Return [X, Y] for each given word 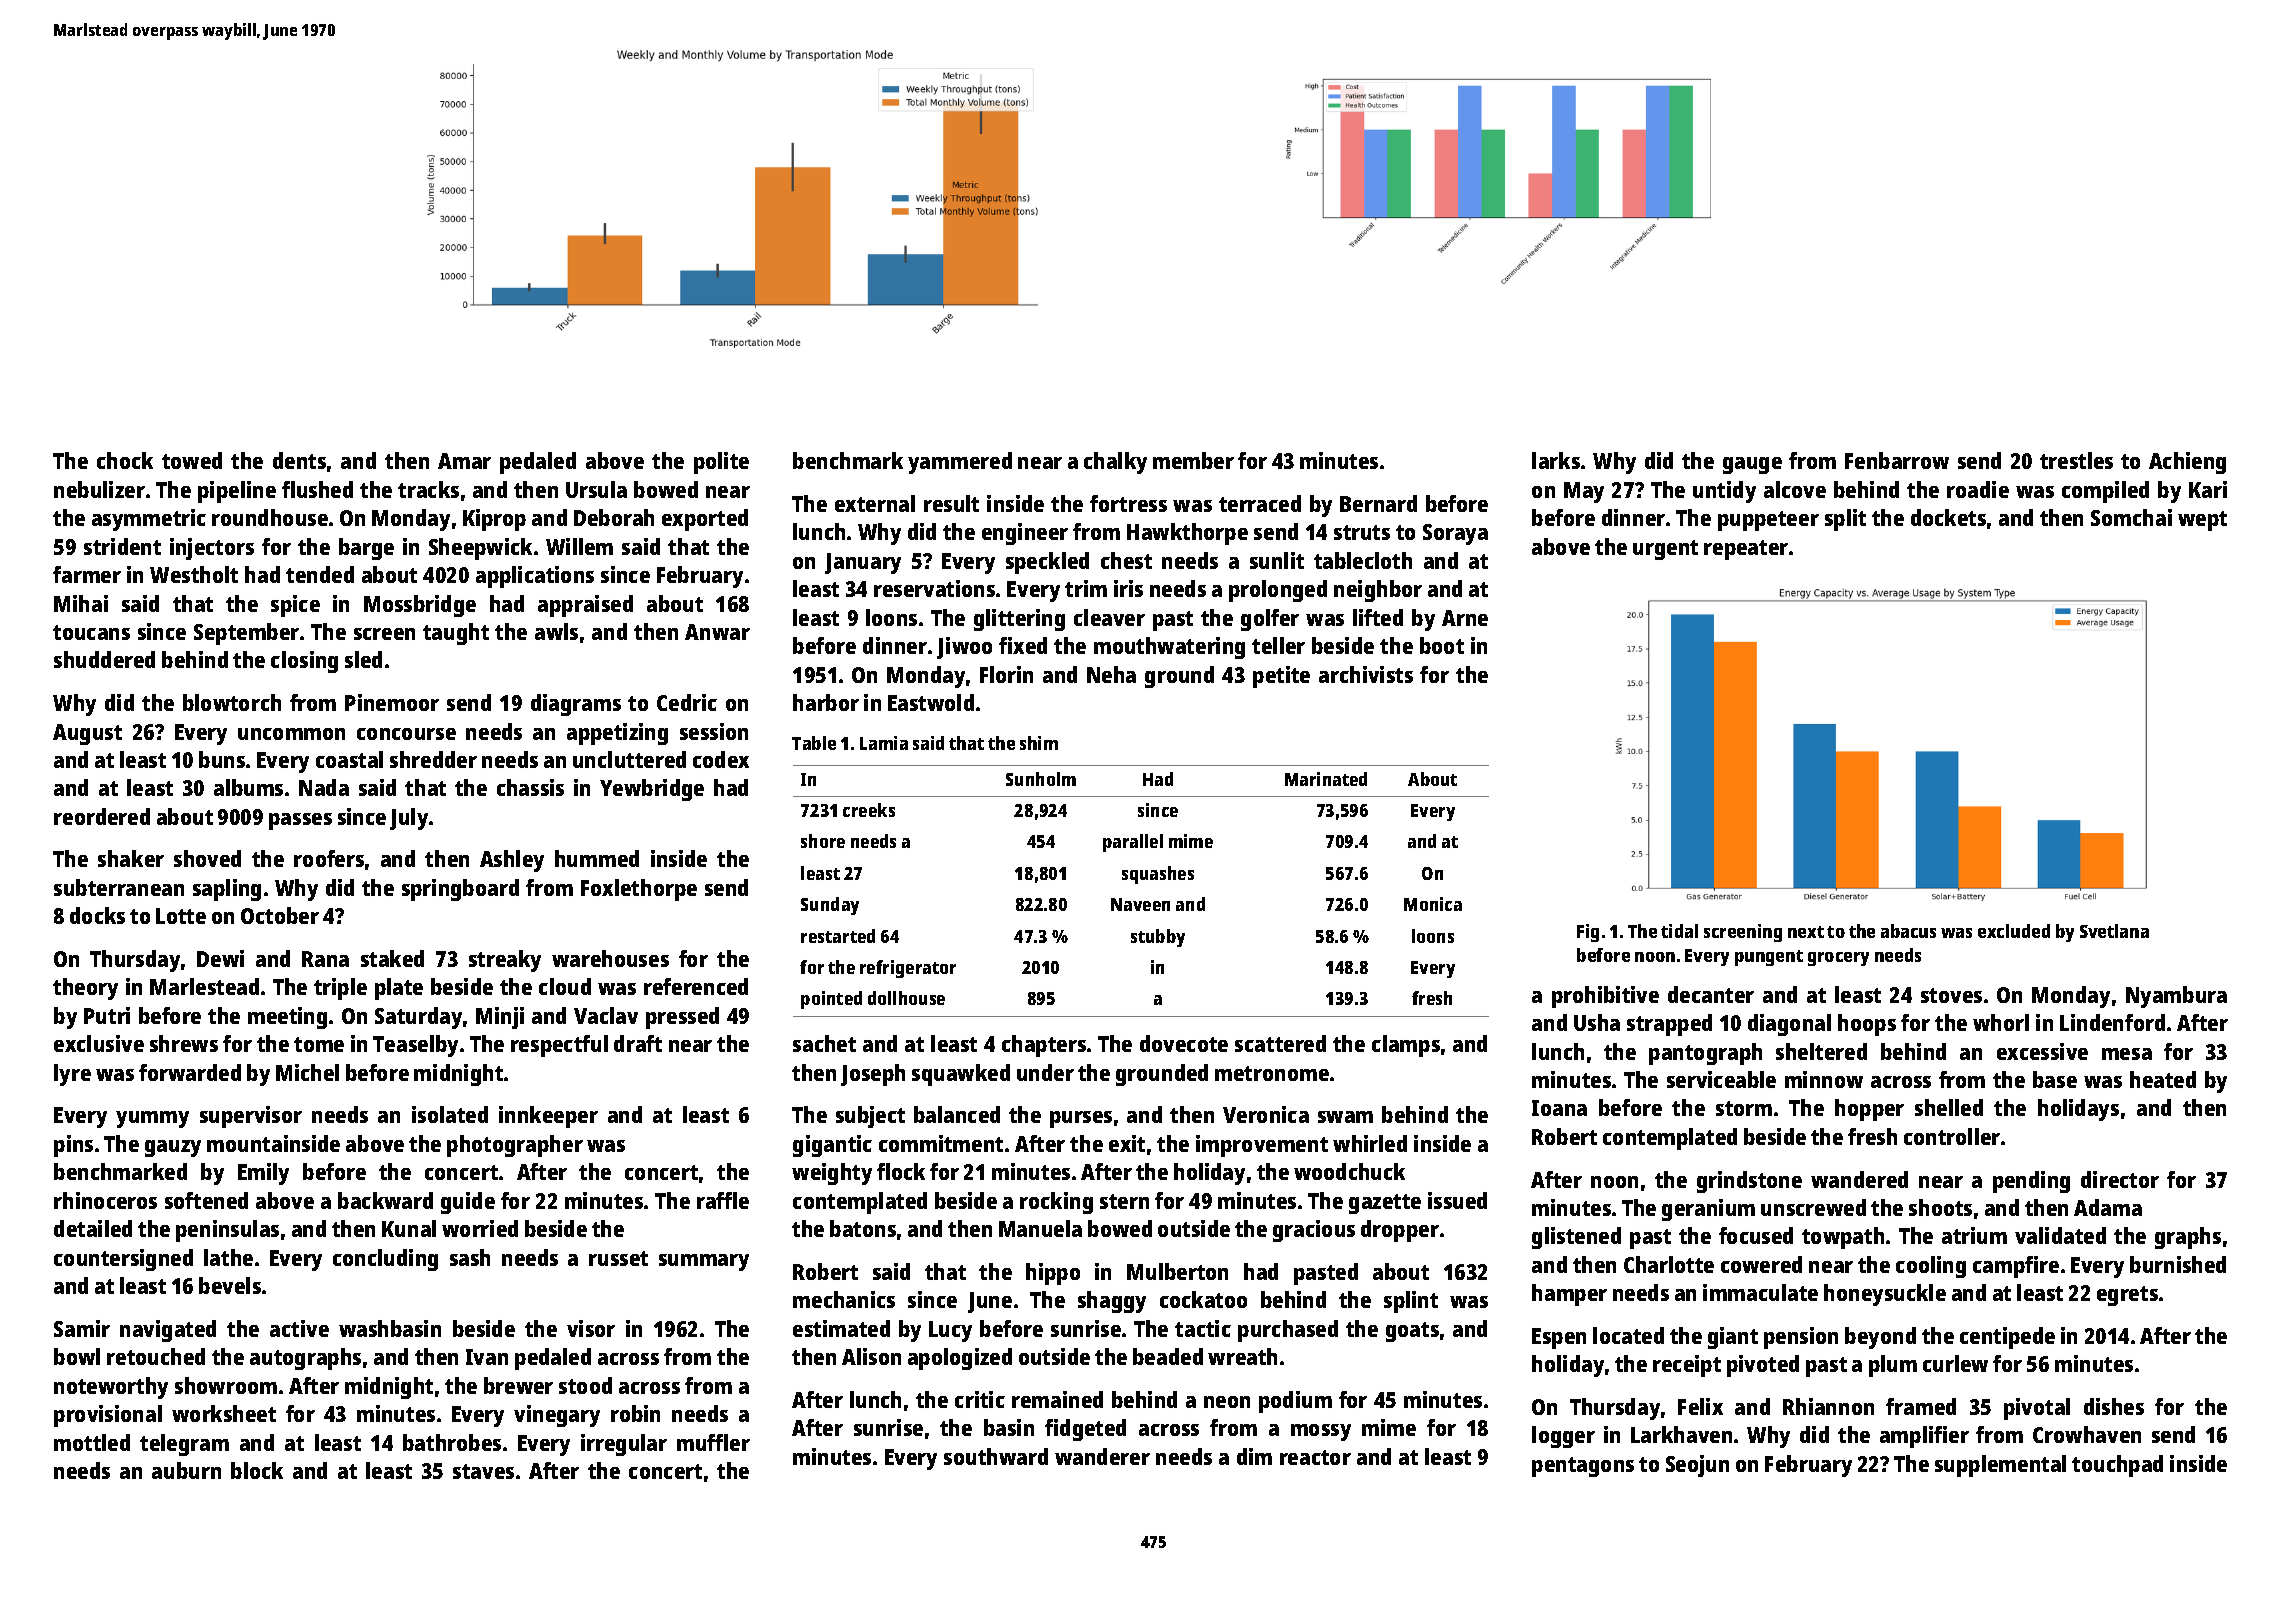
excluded [2014, 931]
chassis [530, 787]
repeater [1746, 550]
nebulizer [99, 489]
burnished [2178, 1264]
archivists [1366, 674]
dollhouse [906, 998]
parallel [1133, 843]
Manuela [1040, 1228]
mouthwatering [1169, 648]
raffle [723, 1200]
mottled [92, 1442]
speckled [1047, 563]
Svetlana [2114, 931]
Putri [107, 1015]
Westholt [194, 574]
